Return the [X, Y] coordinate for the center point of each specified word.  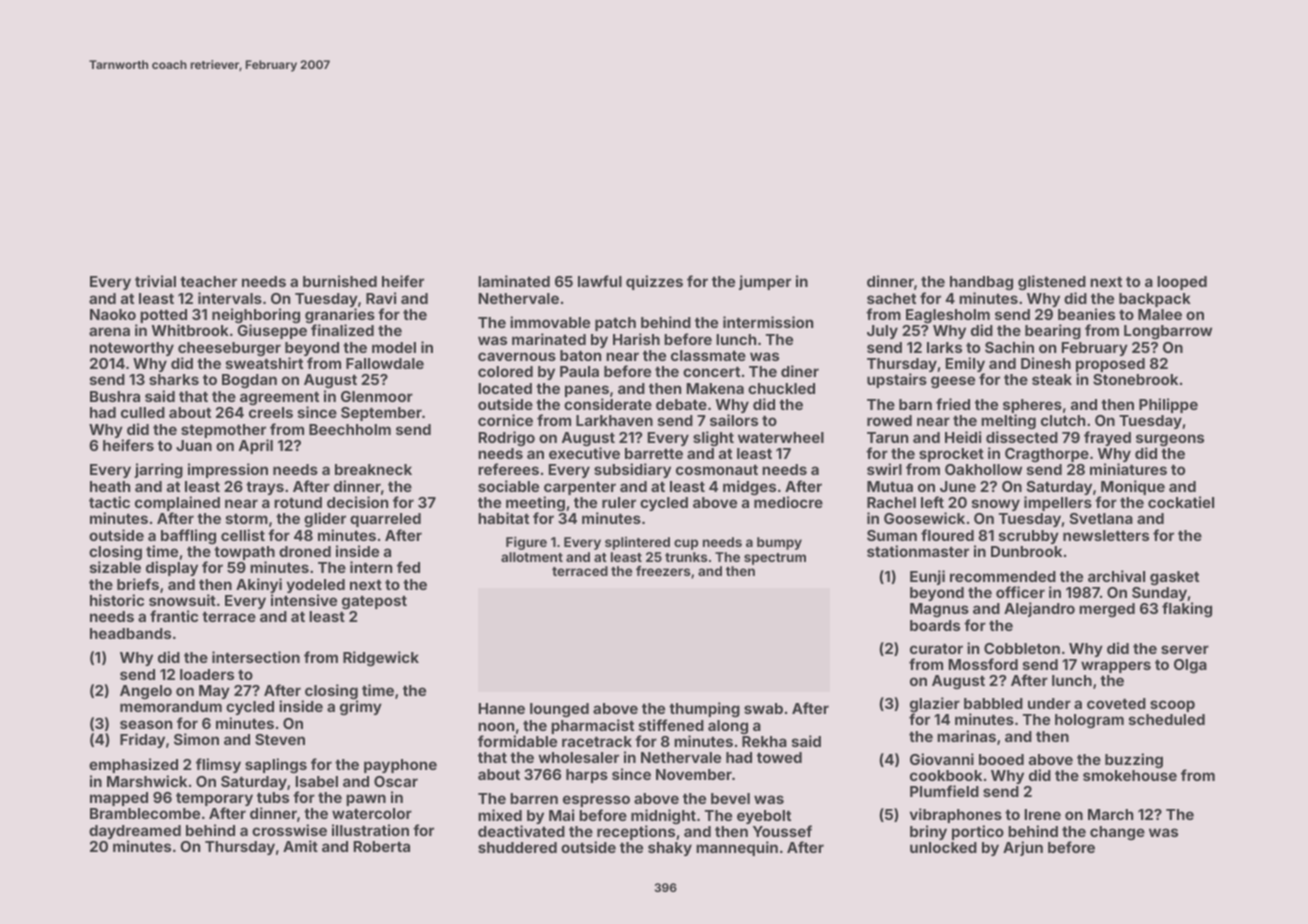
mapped [119, 799]
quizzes [654, 282]
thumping [704, 710]
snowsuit [182, 600]
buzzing [1134, 761]
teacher [208, 281]
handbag [981, 283]
